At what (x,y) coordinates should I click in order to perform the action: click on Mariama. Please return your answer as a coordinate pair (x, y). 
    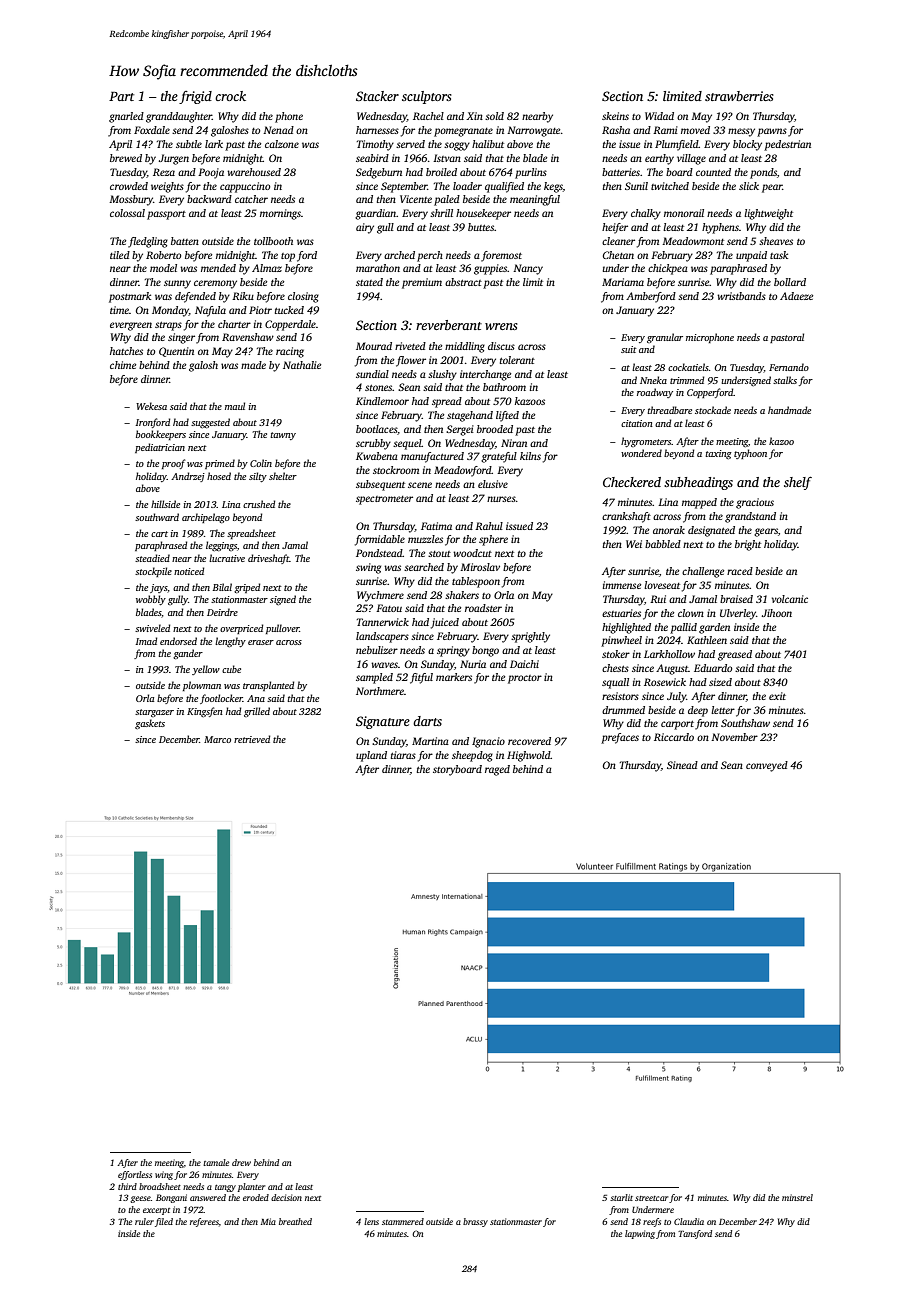
    Looking at the image, I should click on (623, 282).
